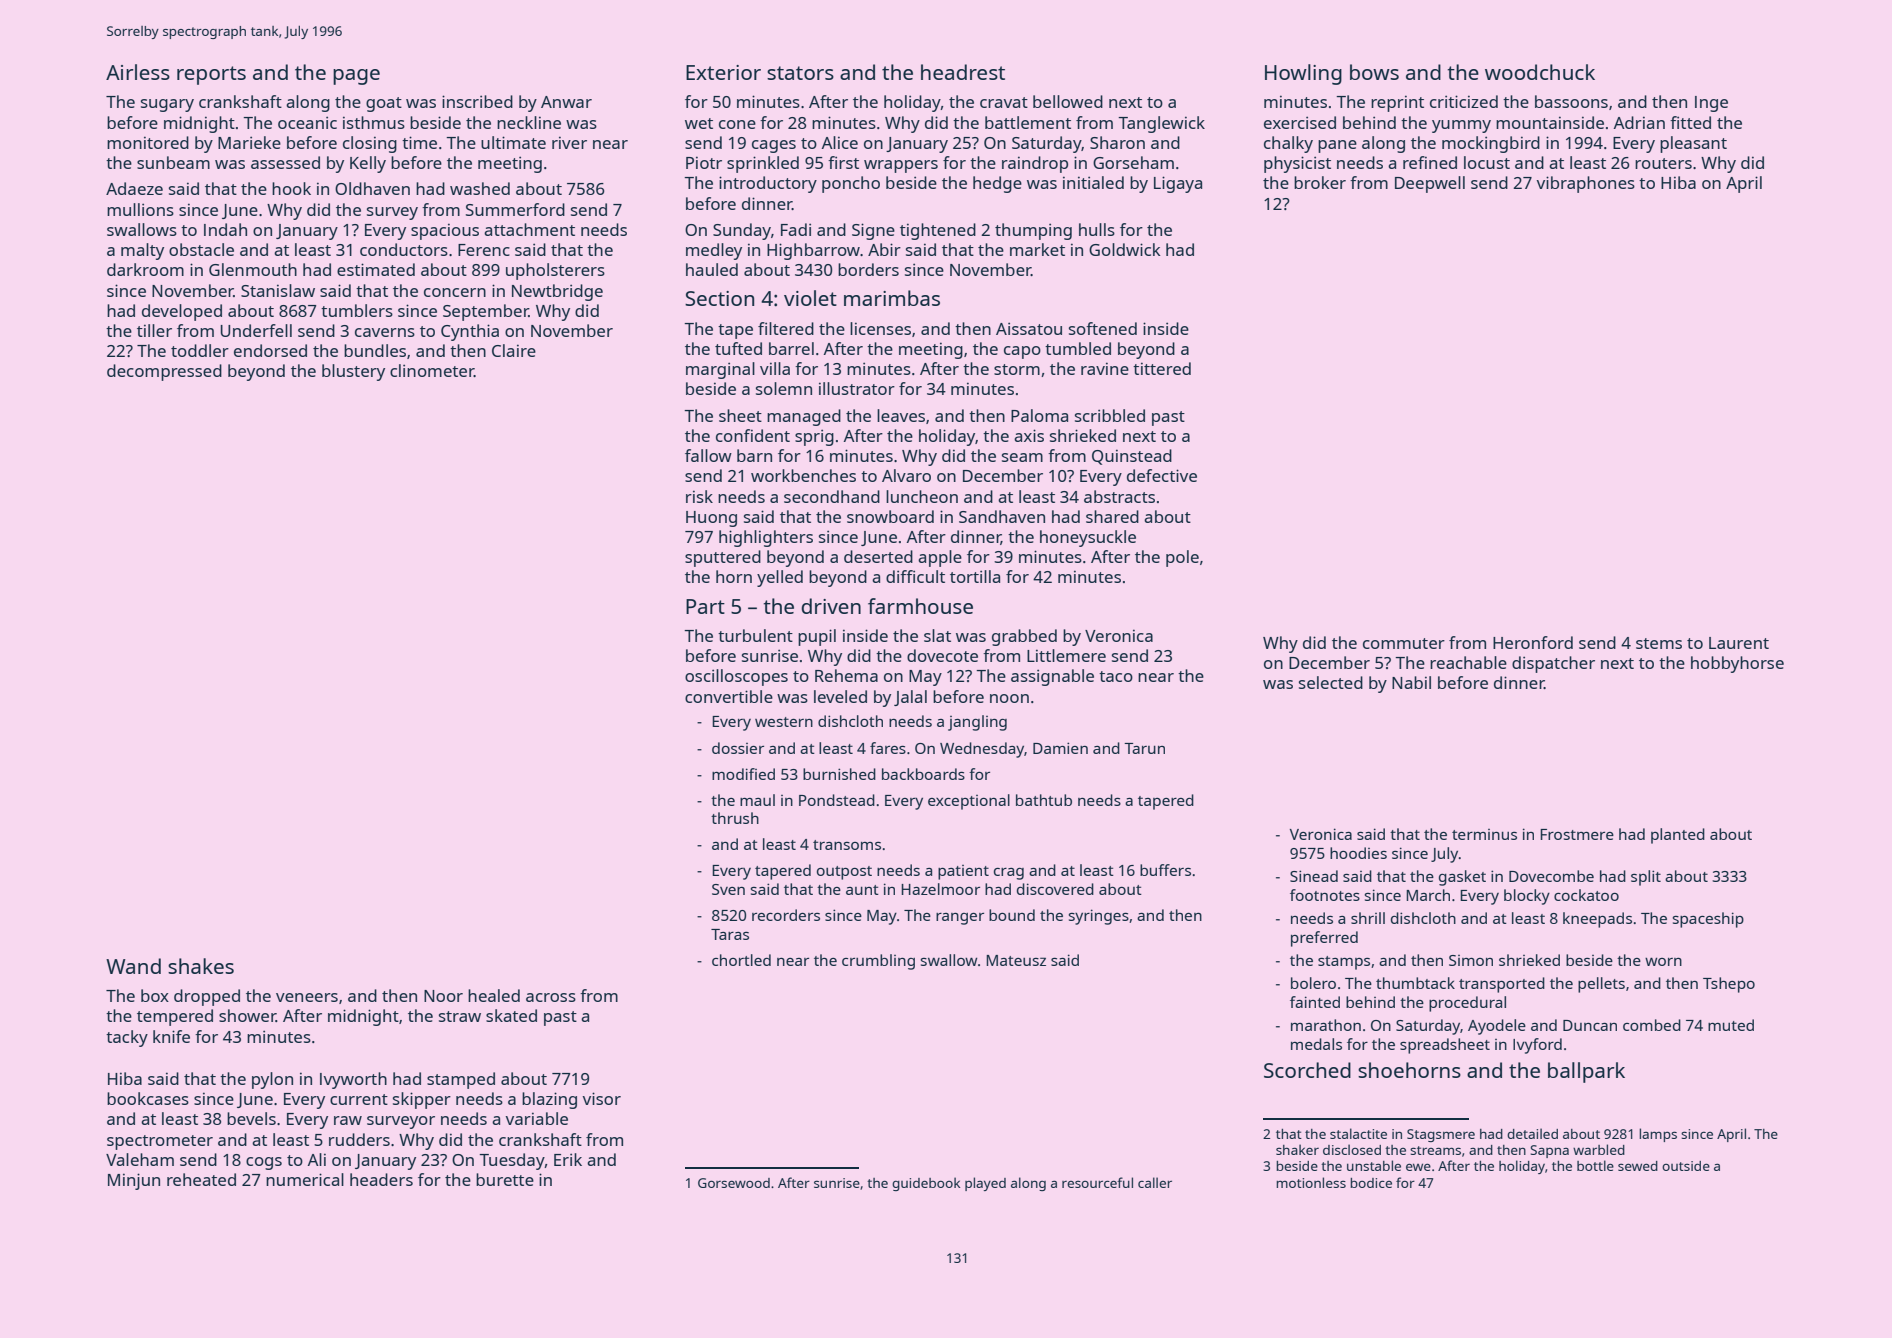 Image resolution: width=1892 pixels, height=1338 pixels. Describe the element at coordinates (800, 73) in the document. I see `stators` at that location.
